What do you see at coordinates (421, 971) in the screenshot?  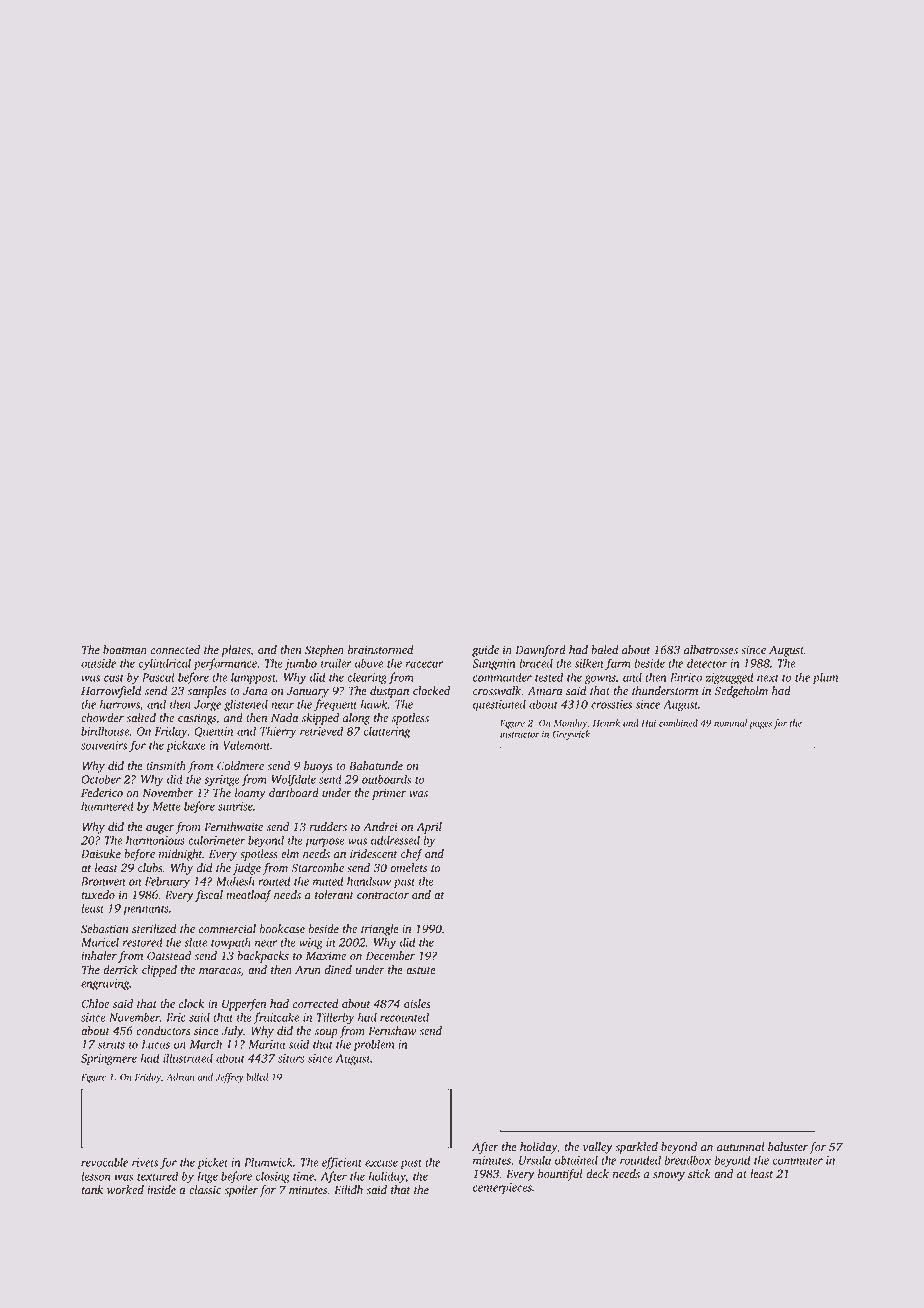 I see `astute` at bounding box center [421, 971].
